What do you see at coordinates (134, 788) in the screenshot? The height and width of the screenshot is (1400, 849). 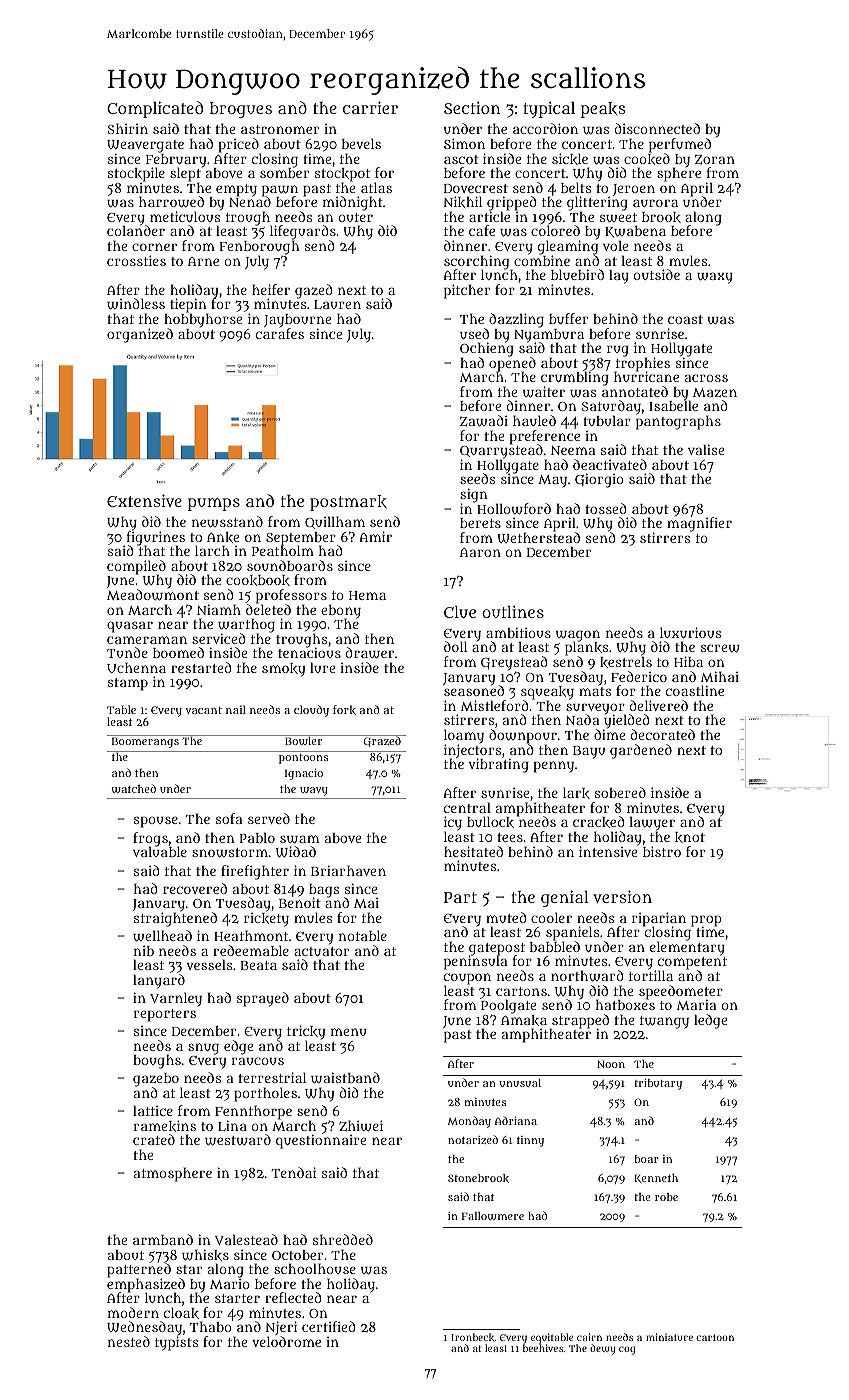 I see `watched` at bounding box center [134, 788].
